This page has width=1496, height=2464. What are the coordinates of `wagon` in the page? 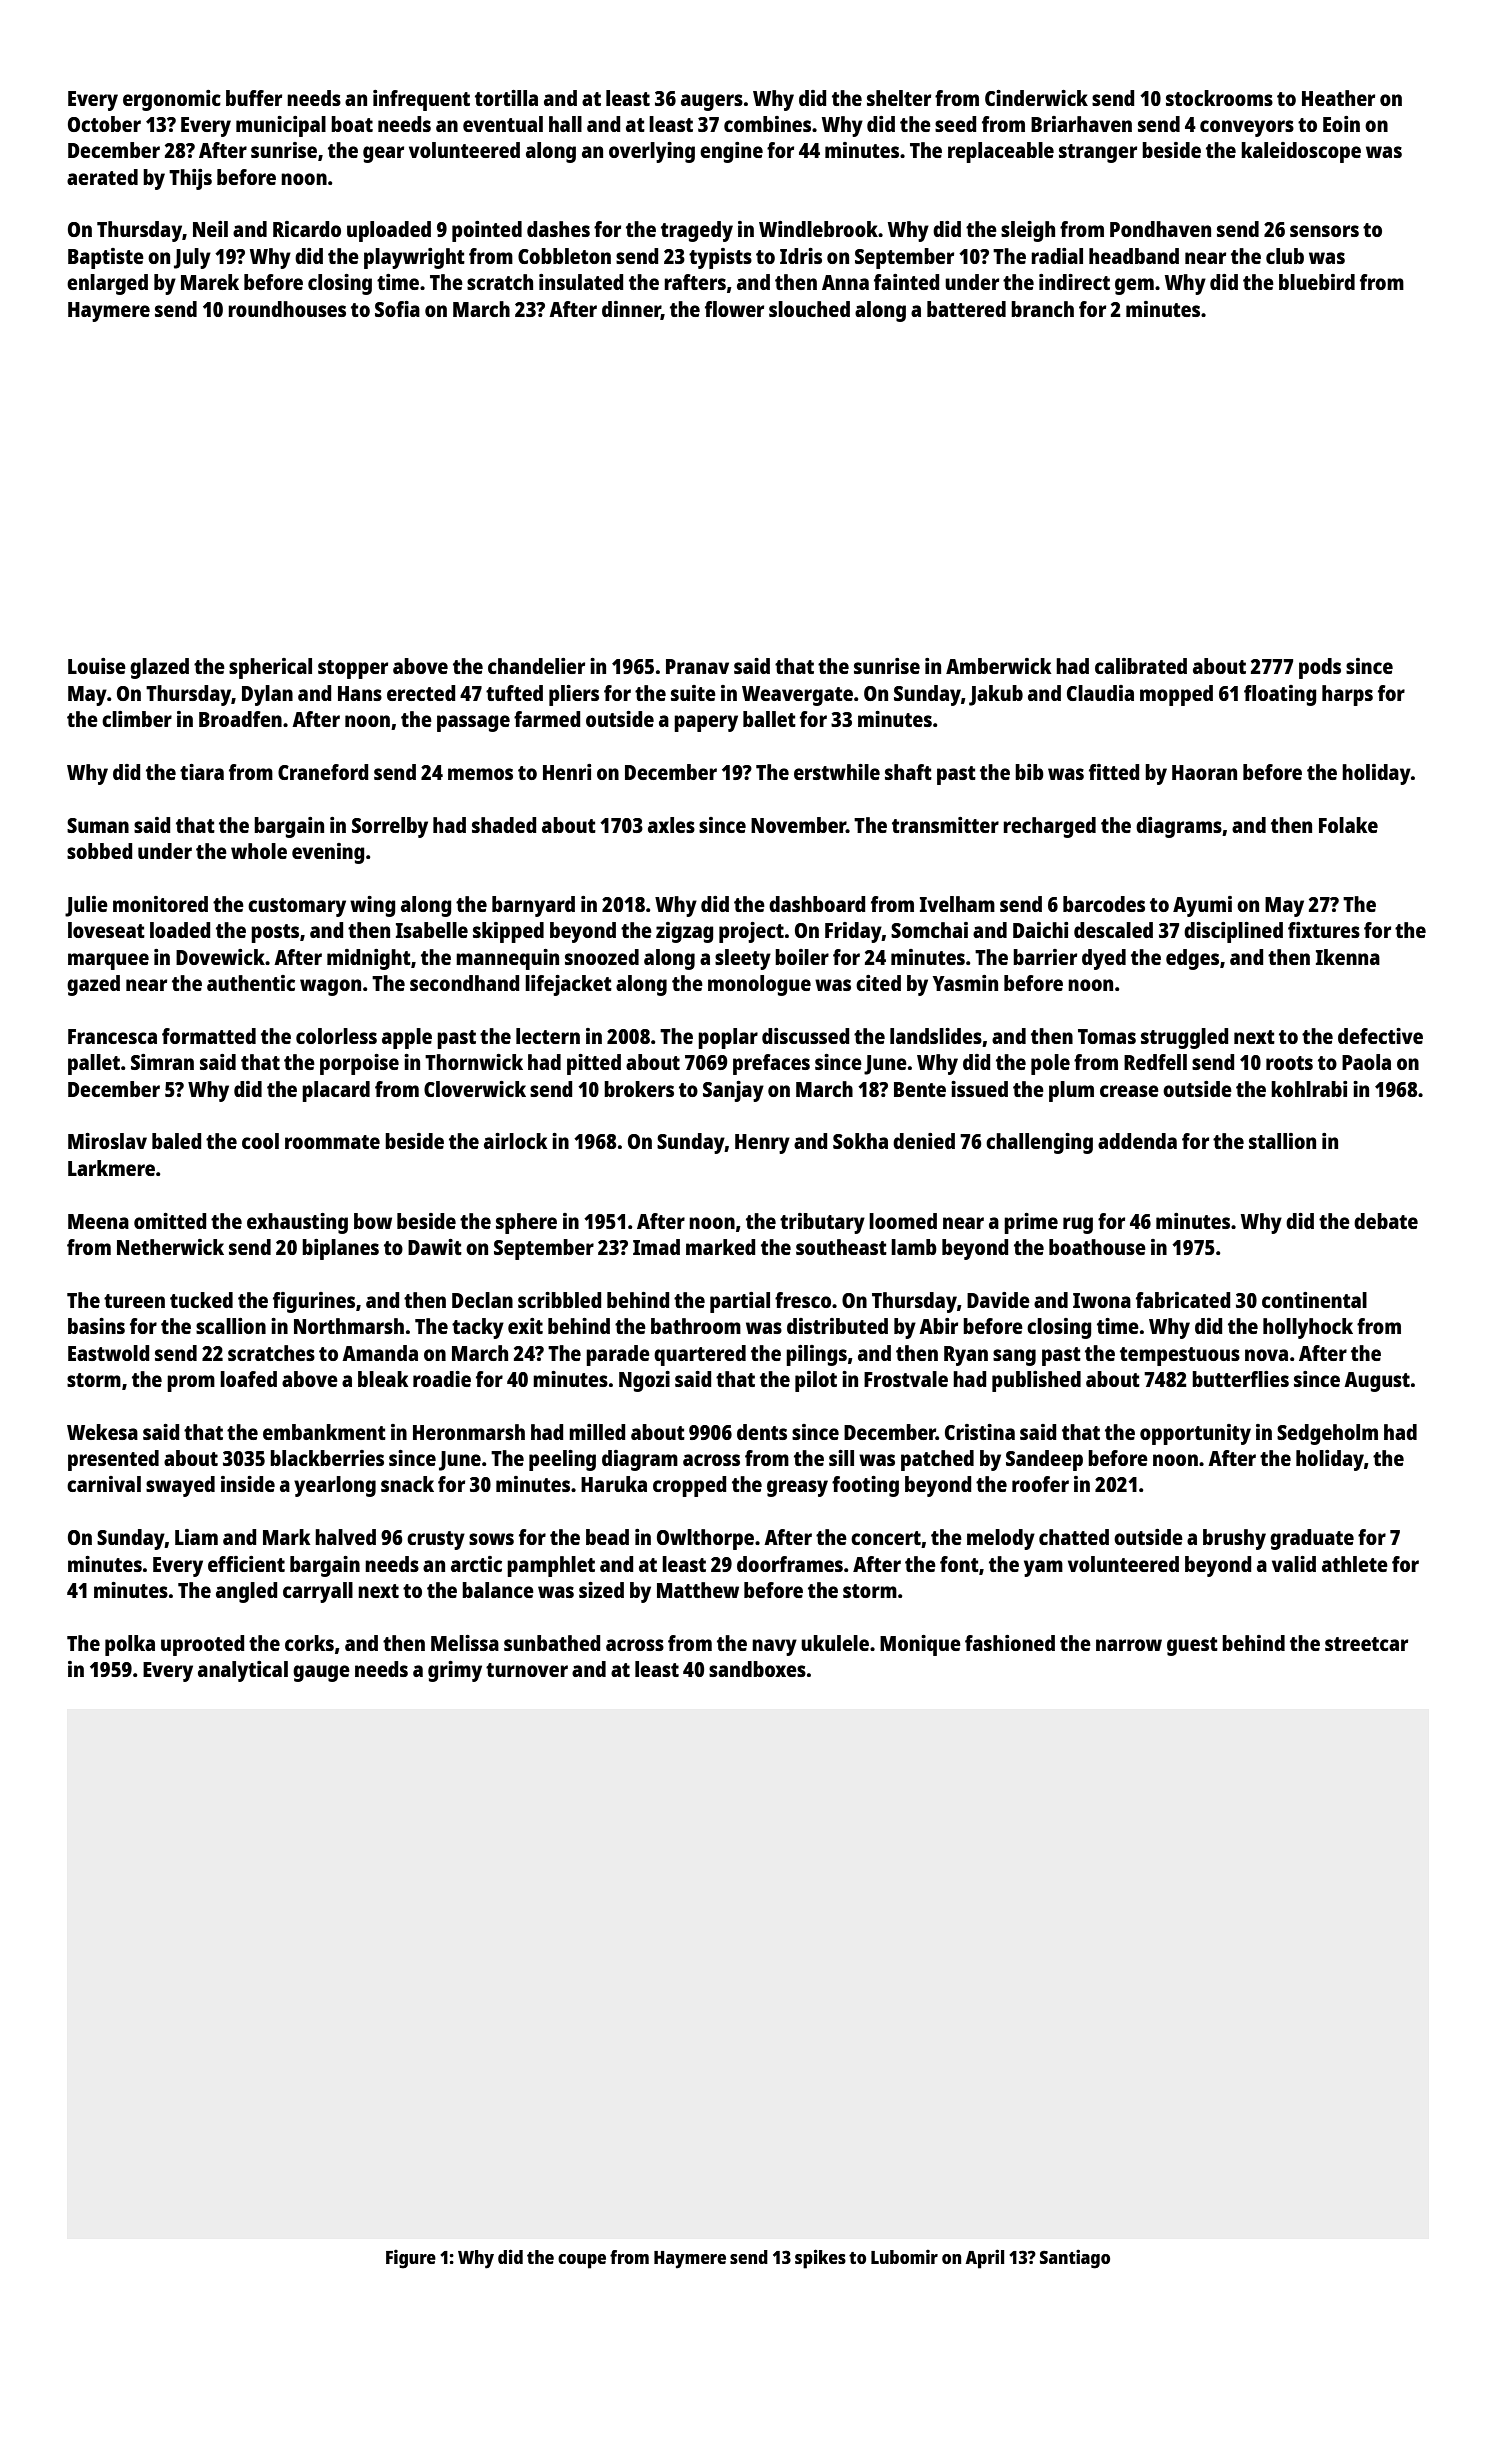 It's located at (330, 987).
